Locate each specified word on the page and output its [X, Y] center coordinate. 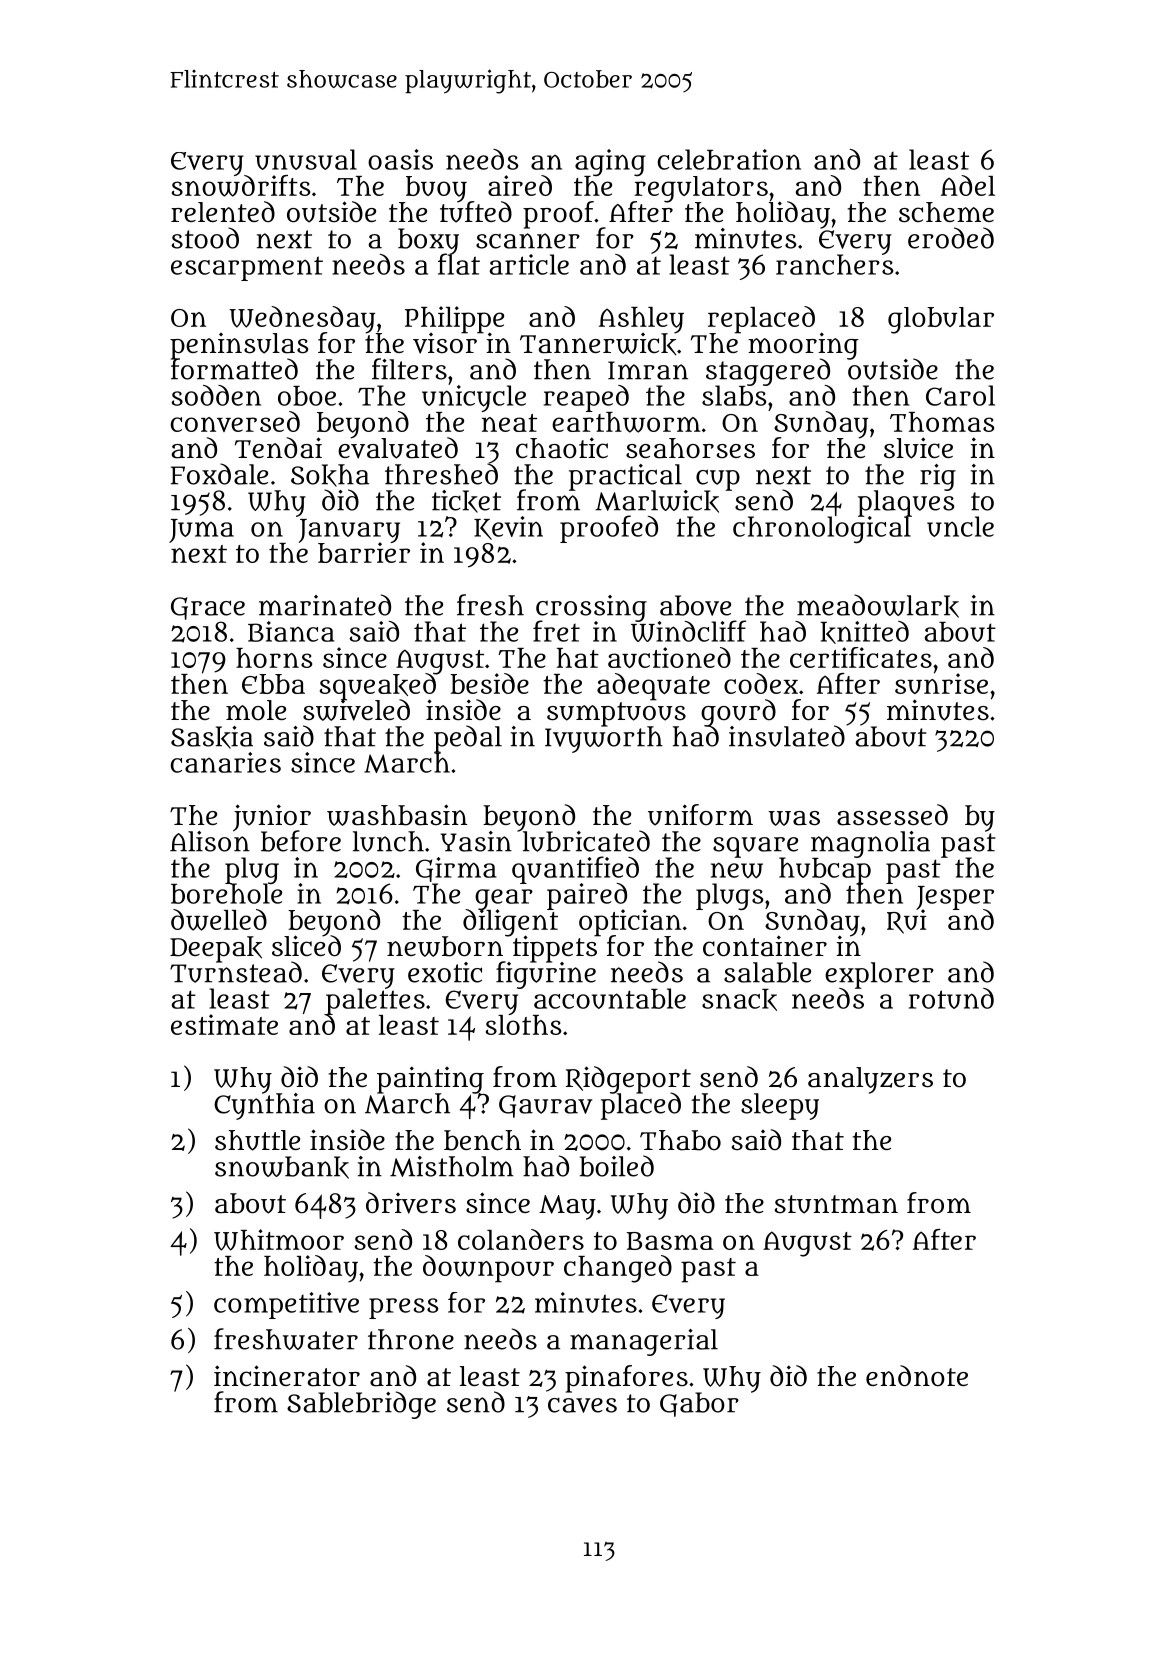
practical [625, 477]
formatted [234, 369]
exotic [445, 972]
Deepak [216, 949]
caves [582, 1405]
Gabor [699, 1404]
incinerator [287, 1376]
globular [941, 320]
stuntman [836, 1204]
